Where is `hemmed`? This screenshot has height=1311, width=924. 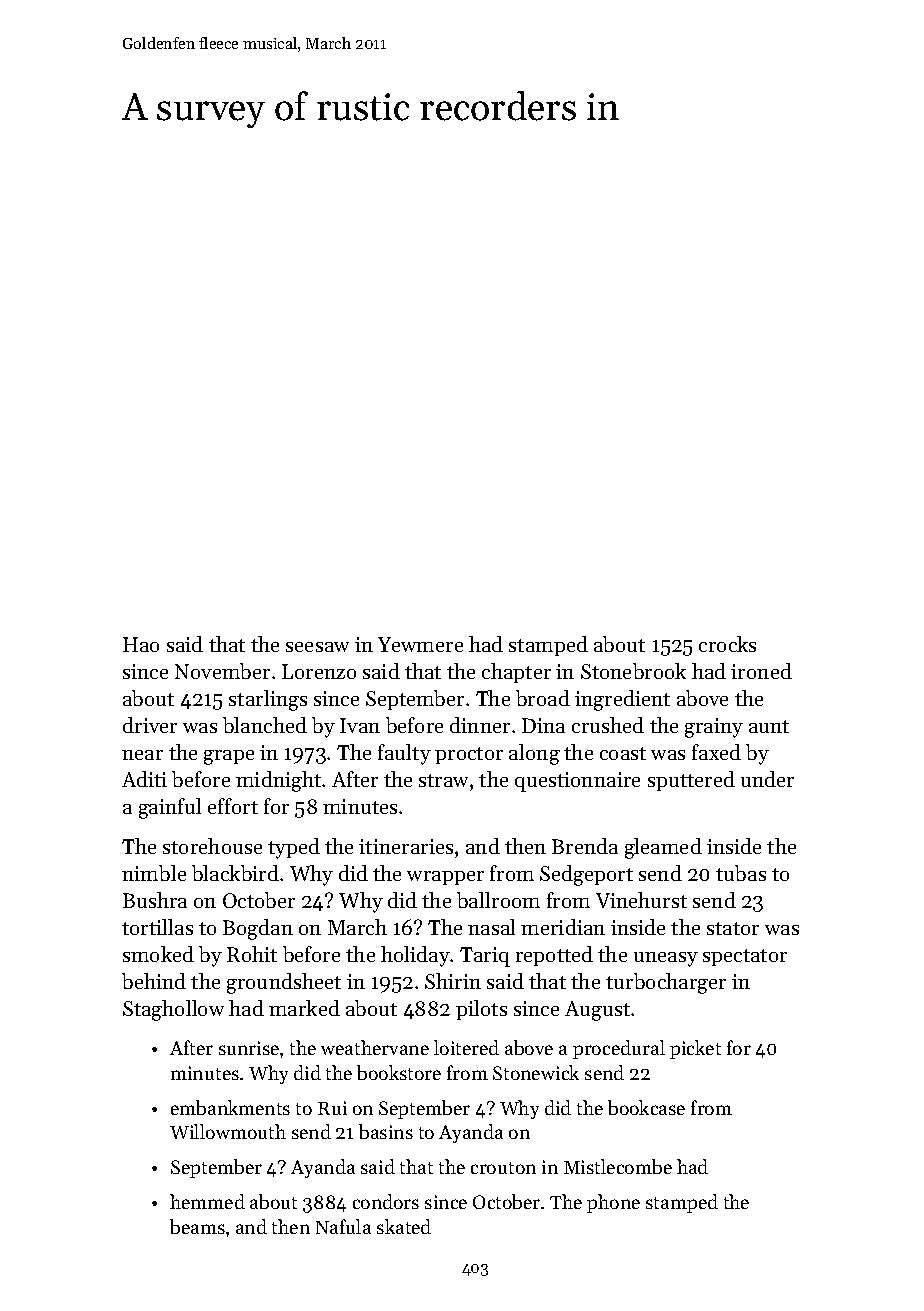 hemmed is located at coordinates (207, 1201).
